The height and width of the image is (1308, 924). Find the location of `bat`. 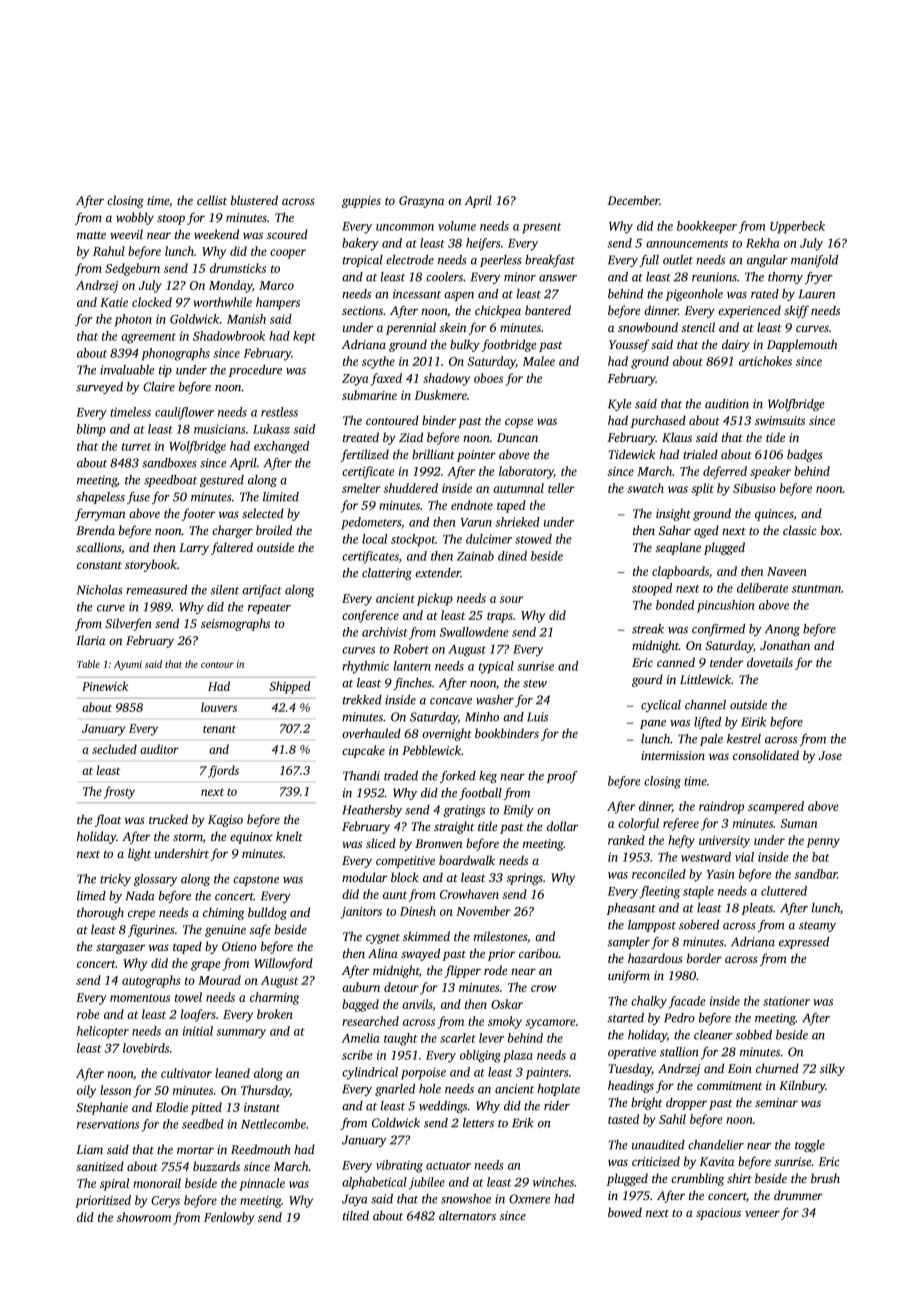

bat is located at coordinates (820, 857).
